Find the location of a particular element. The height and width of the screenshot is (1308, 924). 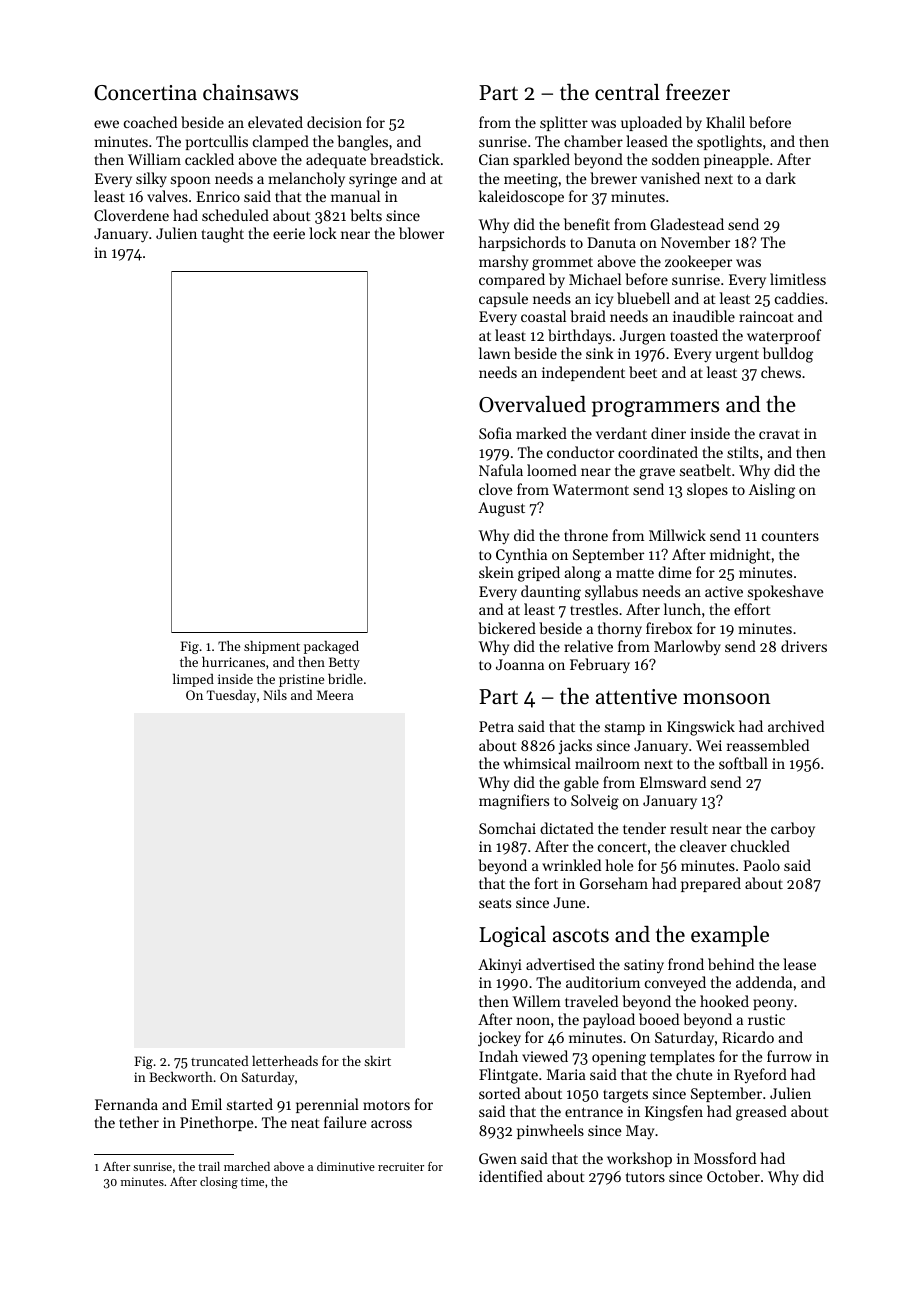

taught is located at coordinates (222, 235).
